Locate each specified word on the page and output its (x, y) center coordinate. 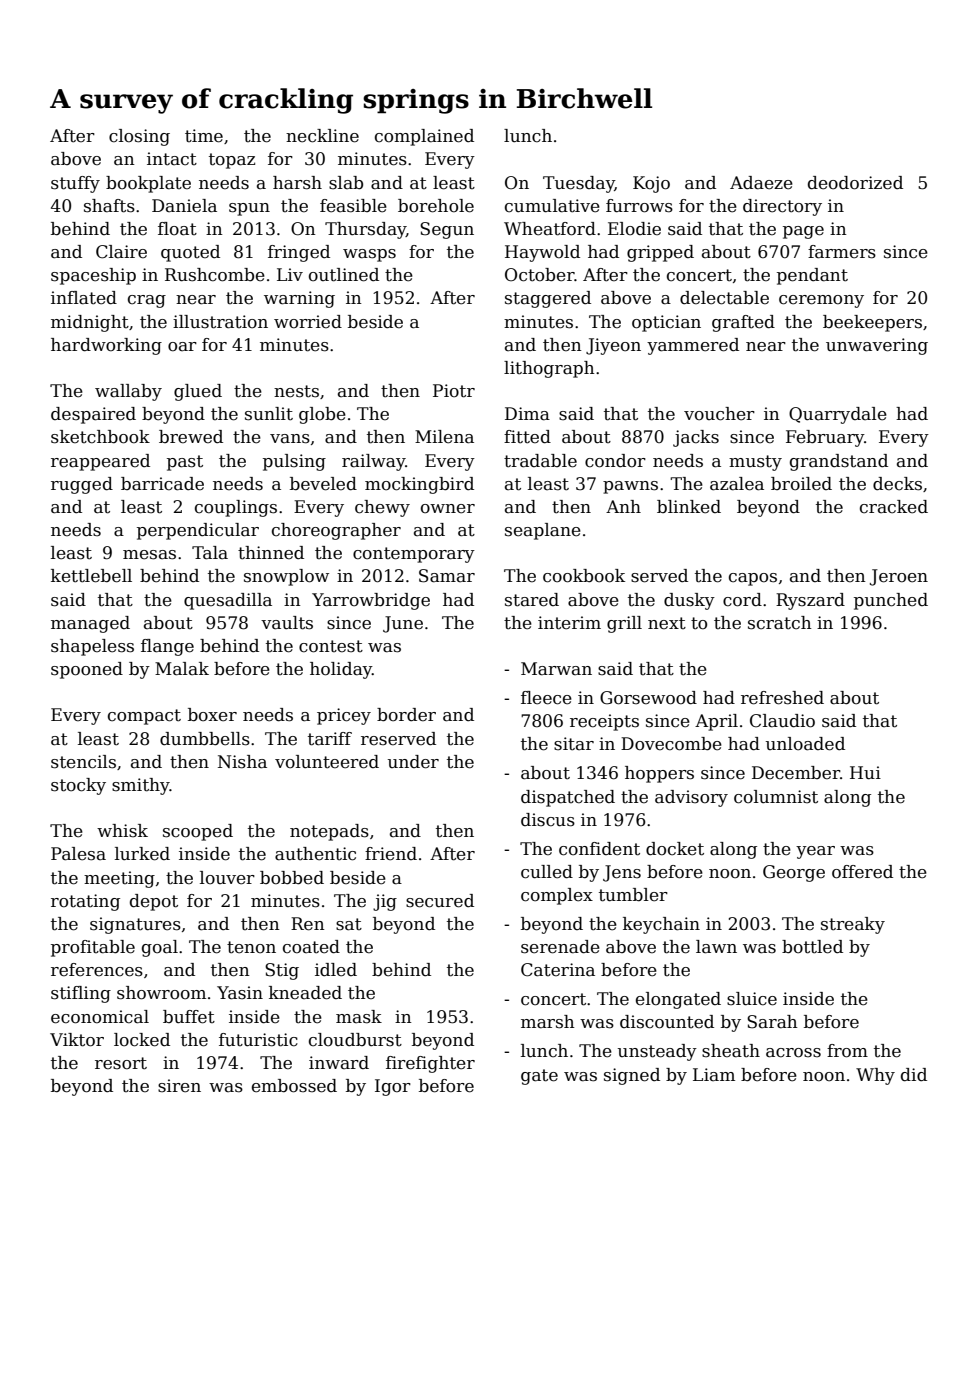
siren (179, 1086)
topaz (232, 161)
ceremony (821, 301)
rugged (82, 485)
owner (448, 509)
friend (391, 854)
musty (755, 463)
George (794, 873)
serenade (560, 947)
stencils (83, 762)
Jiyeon (613, 346)
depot (154, 902)
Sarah (772, 1022)
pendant (812, 276)
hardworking (106, 346)
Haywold (542, 253)
